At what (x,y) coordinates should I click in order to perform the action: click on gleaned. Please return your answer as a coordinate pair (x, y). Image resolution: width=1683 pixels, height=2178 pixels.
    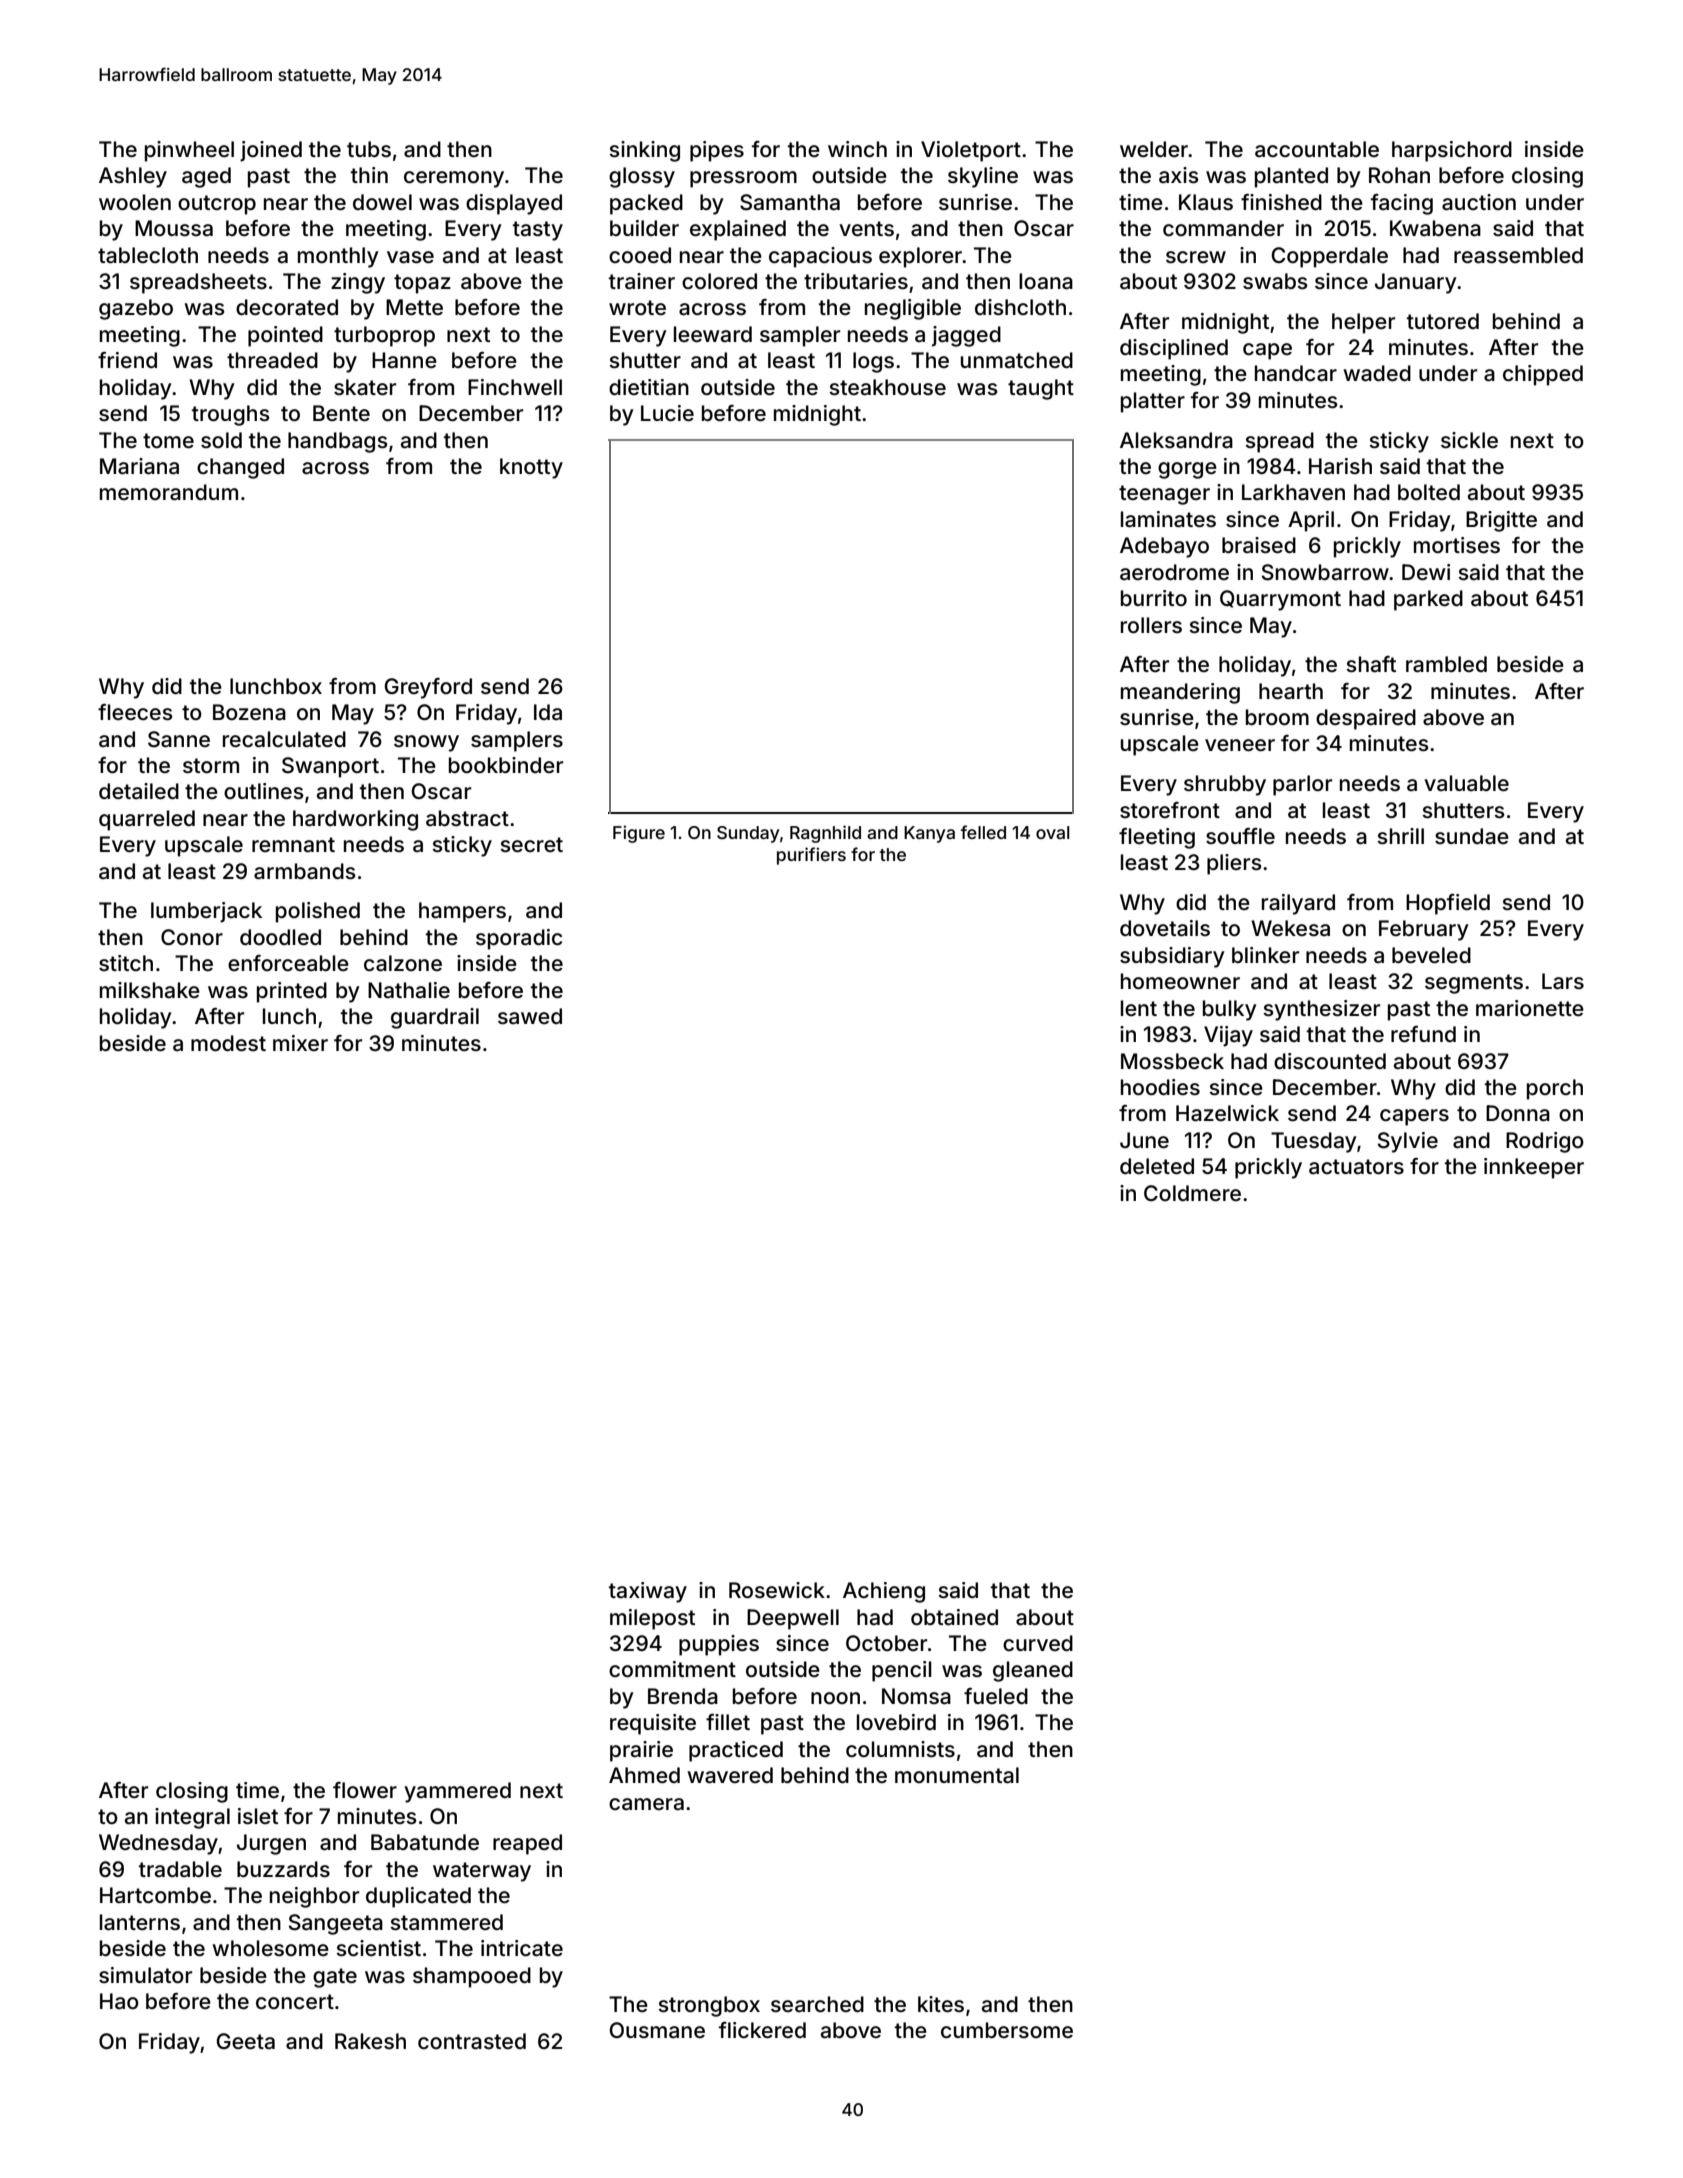
    Looking at the image, I should click on (1033, 1671).
